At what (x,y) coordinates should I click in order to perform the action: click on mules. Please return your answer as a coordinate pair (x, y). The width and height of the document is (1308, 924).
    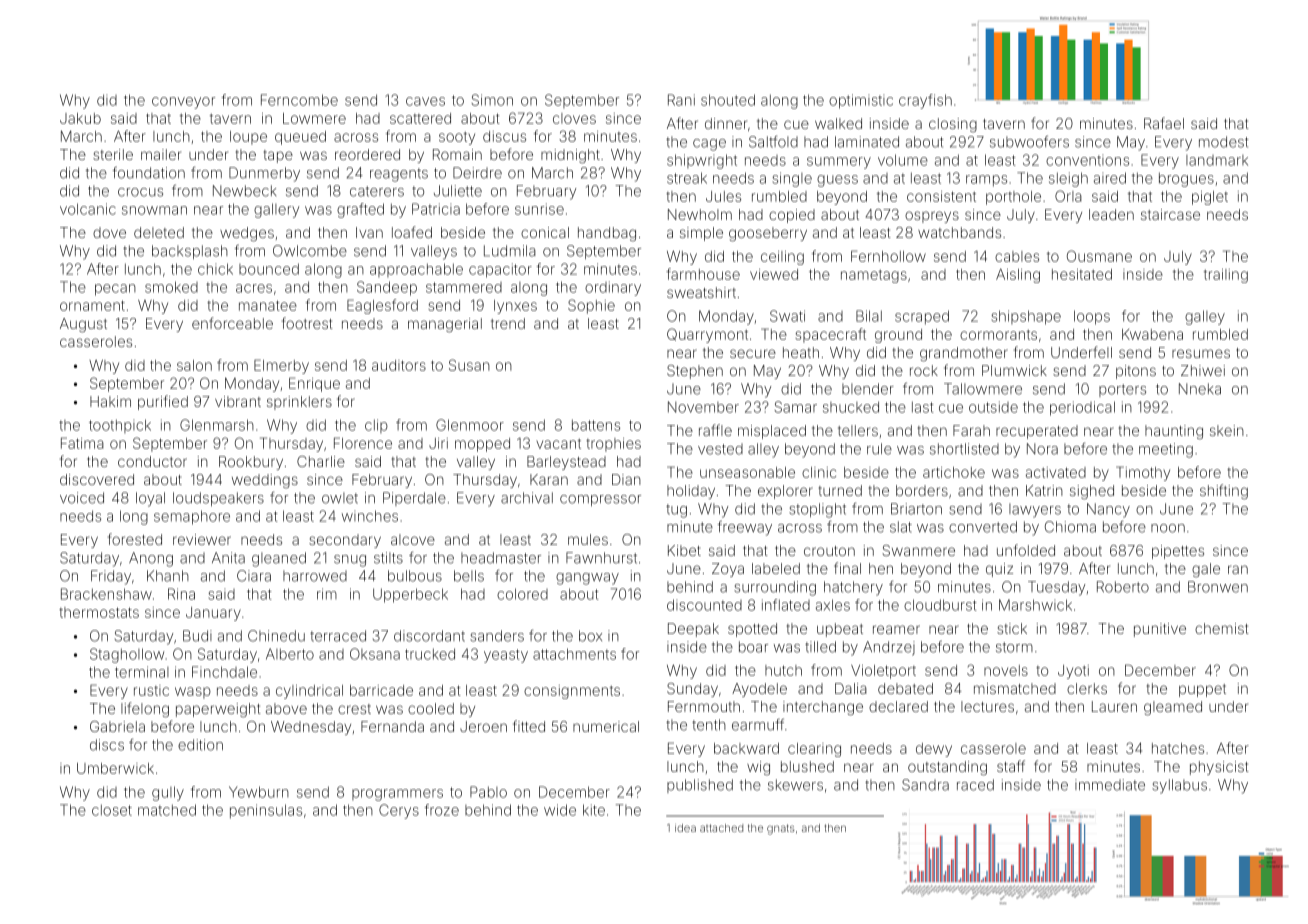
    Looking at the image, I should click on (588, 539).
